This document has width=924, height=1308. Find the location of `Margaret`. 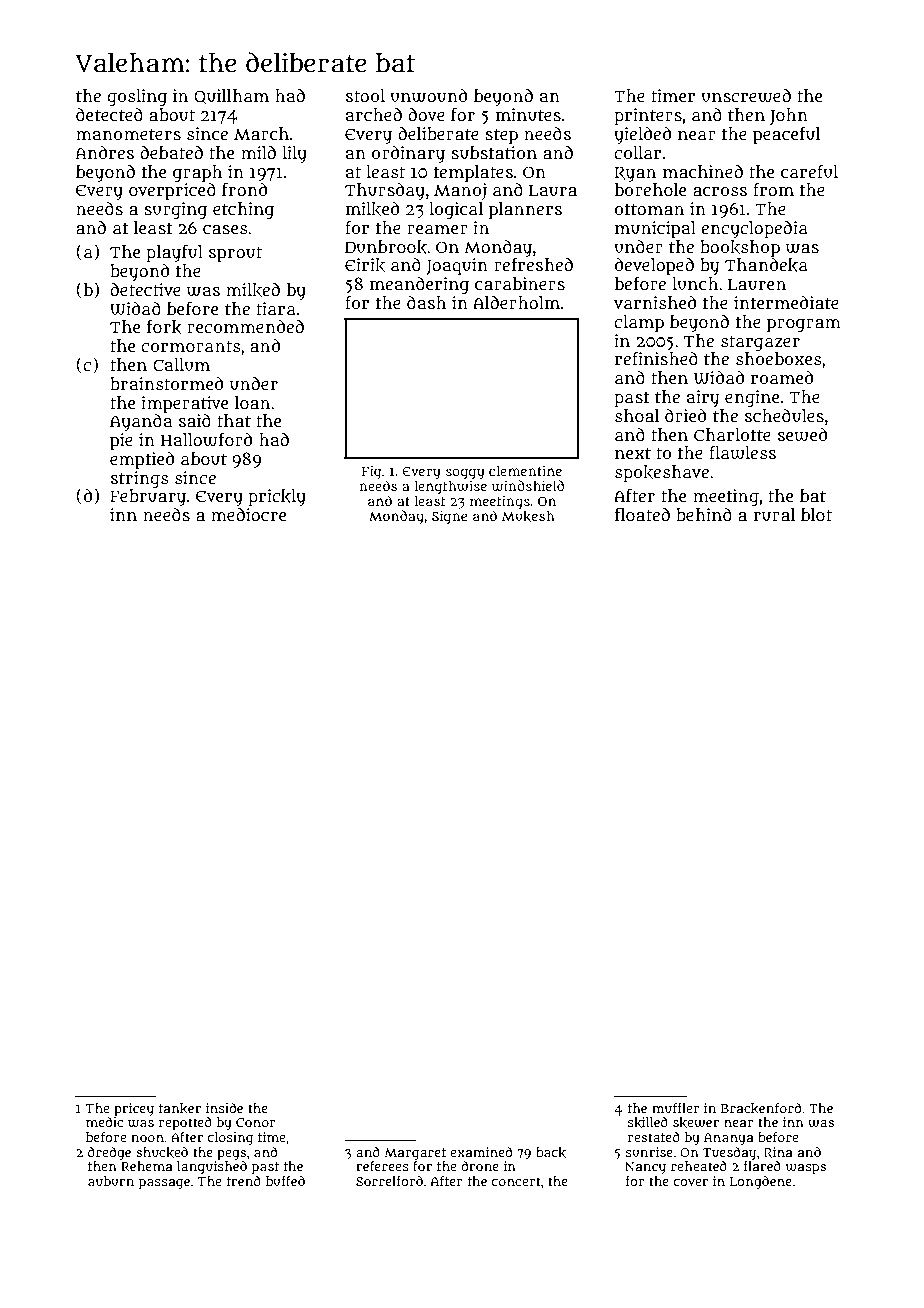

Margaret is located at coordinates (415, 1154).
